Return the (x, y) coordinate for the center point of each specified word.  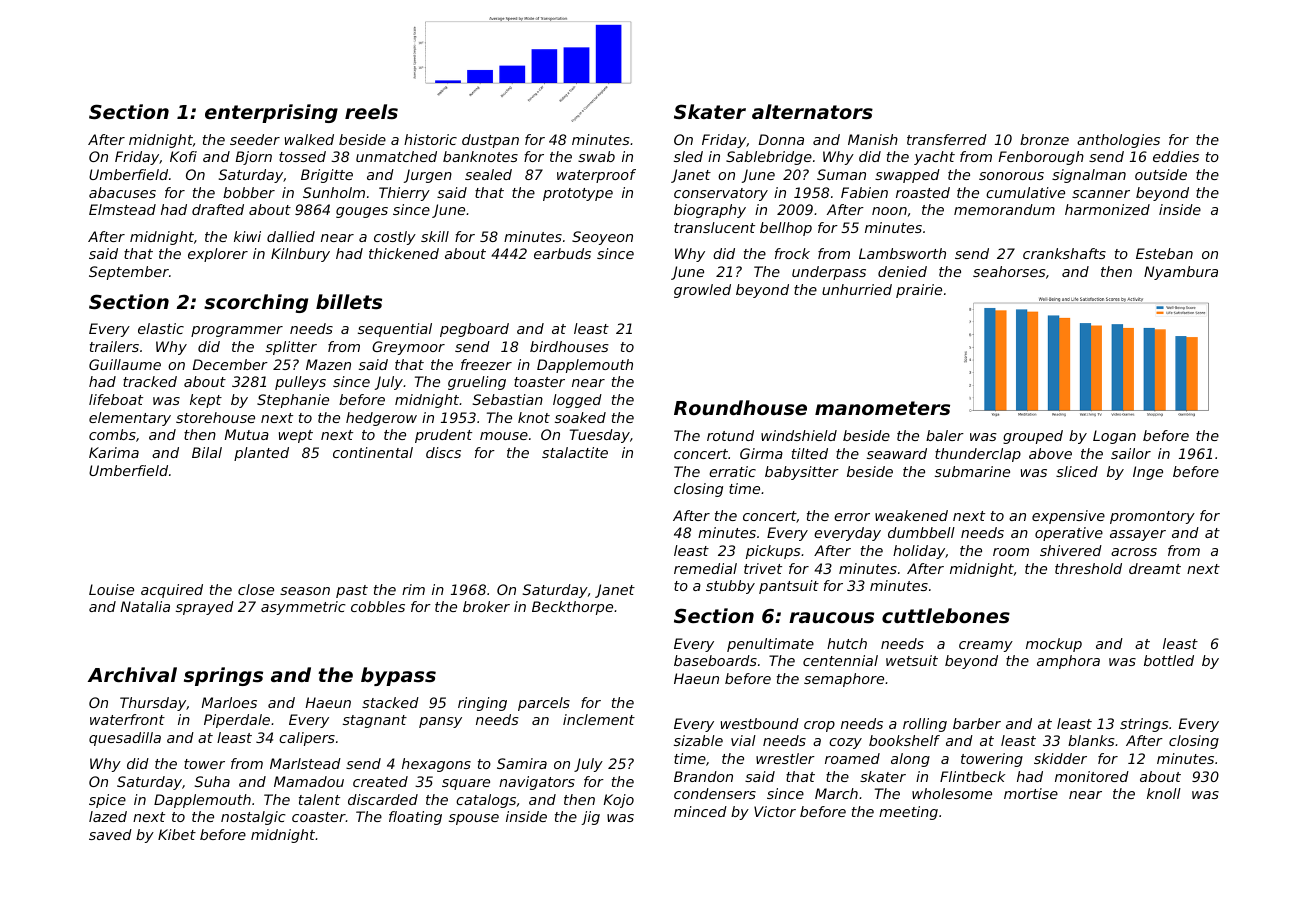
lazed (108, 816)
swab (596, 156)
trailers (114, 346)
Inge (1148, 473)
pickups (773, 552)
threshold (1088, 568)
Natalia (145, 606)
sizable (698, 740)
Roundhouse (740, 407)
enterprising (271, 113)
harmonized (1107, 209)
